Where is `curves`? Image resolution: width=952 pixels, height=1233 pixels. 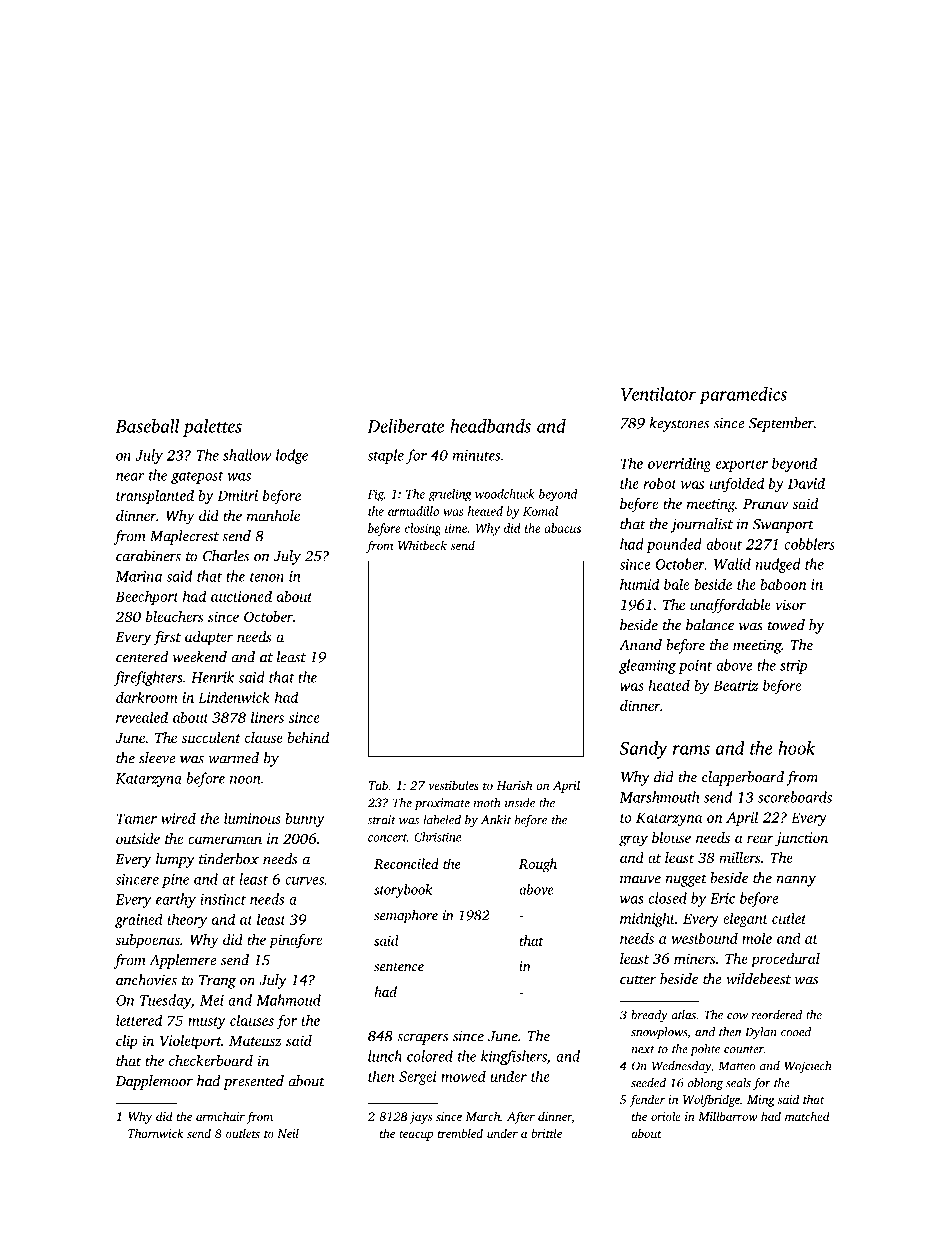
curves is located at coordinates (304, 881).
